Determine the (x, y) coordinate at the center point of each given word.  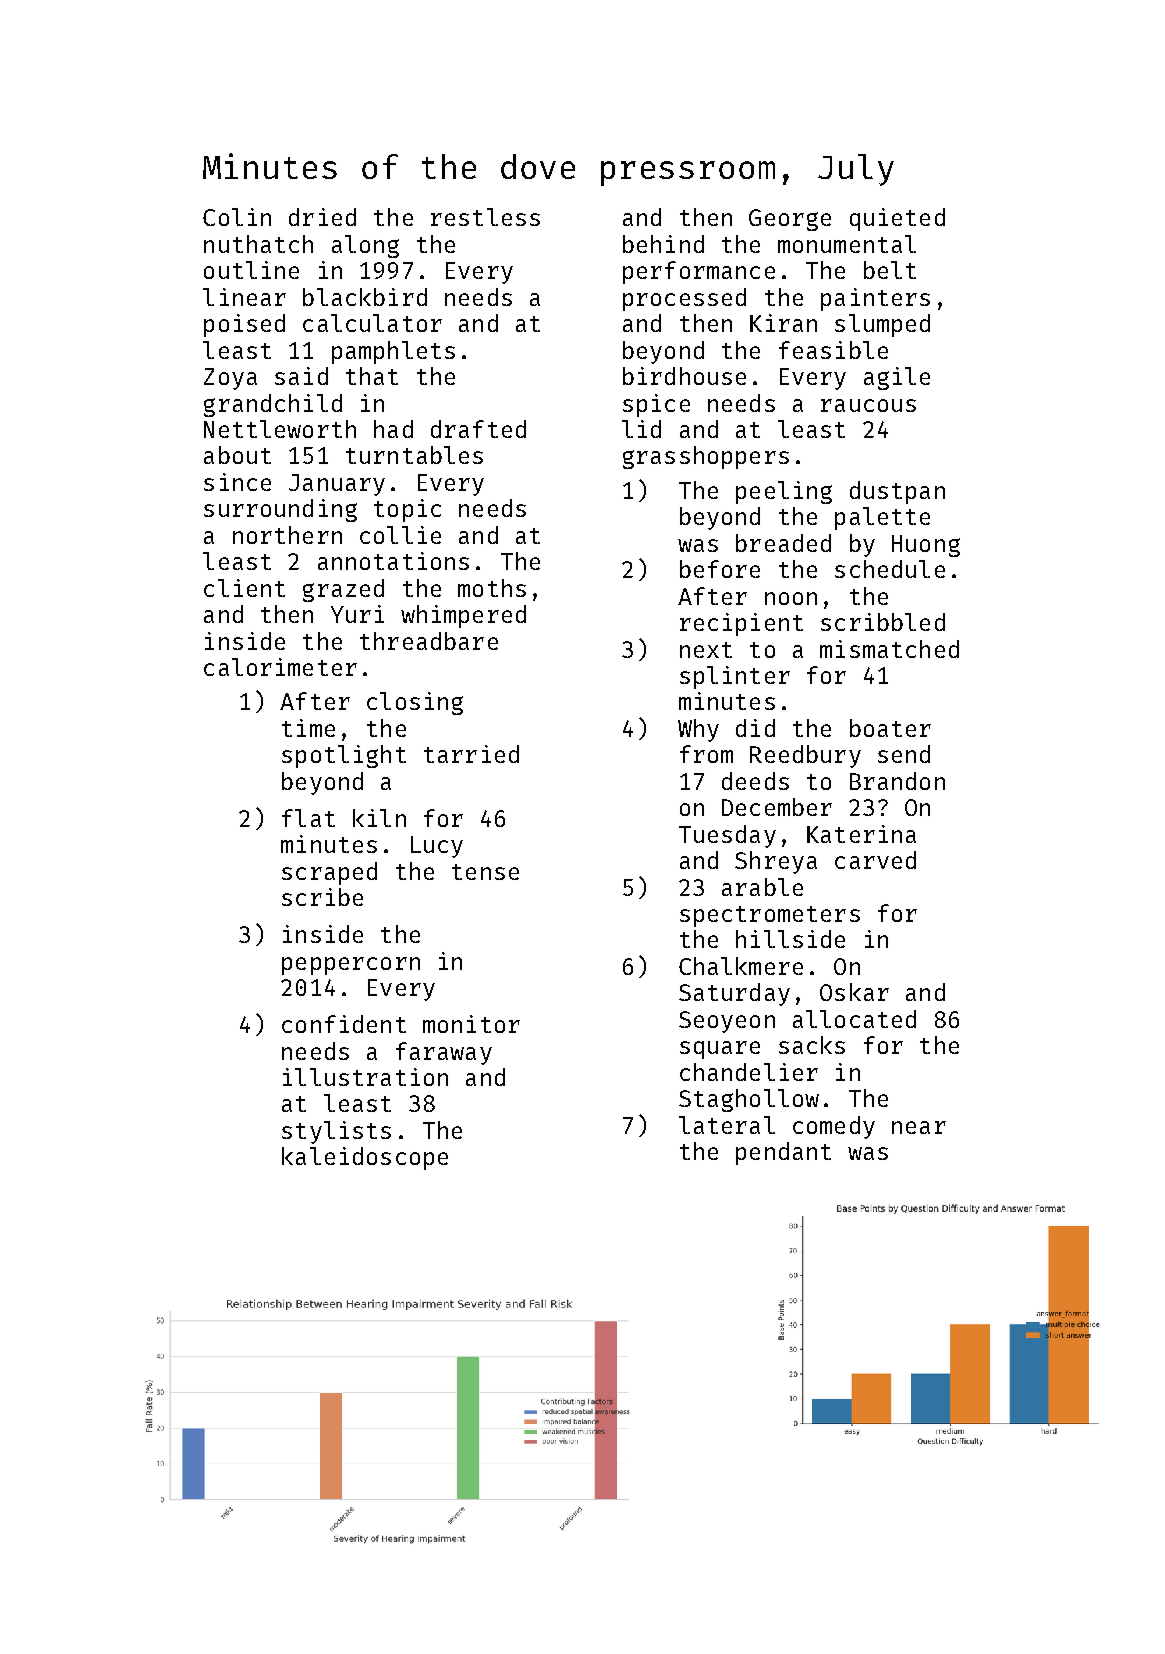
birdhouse (684, 376)
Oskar (854, 992)
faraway (444, 1053)
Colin (237, 217)
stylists (336, 1132)
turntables (414, 455)
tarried (471, 754)
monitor (471, 1024)
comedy (834, 1127)
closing (415, 703)
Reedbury (805, 756)
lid (641, 429)
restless (485, 217)
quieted (897, 219)
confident (344, 1024)
